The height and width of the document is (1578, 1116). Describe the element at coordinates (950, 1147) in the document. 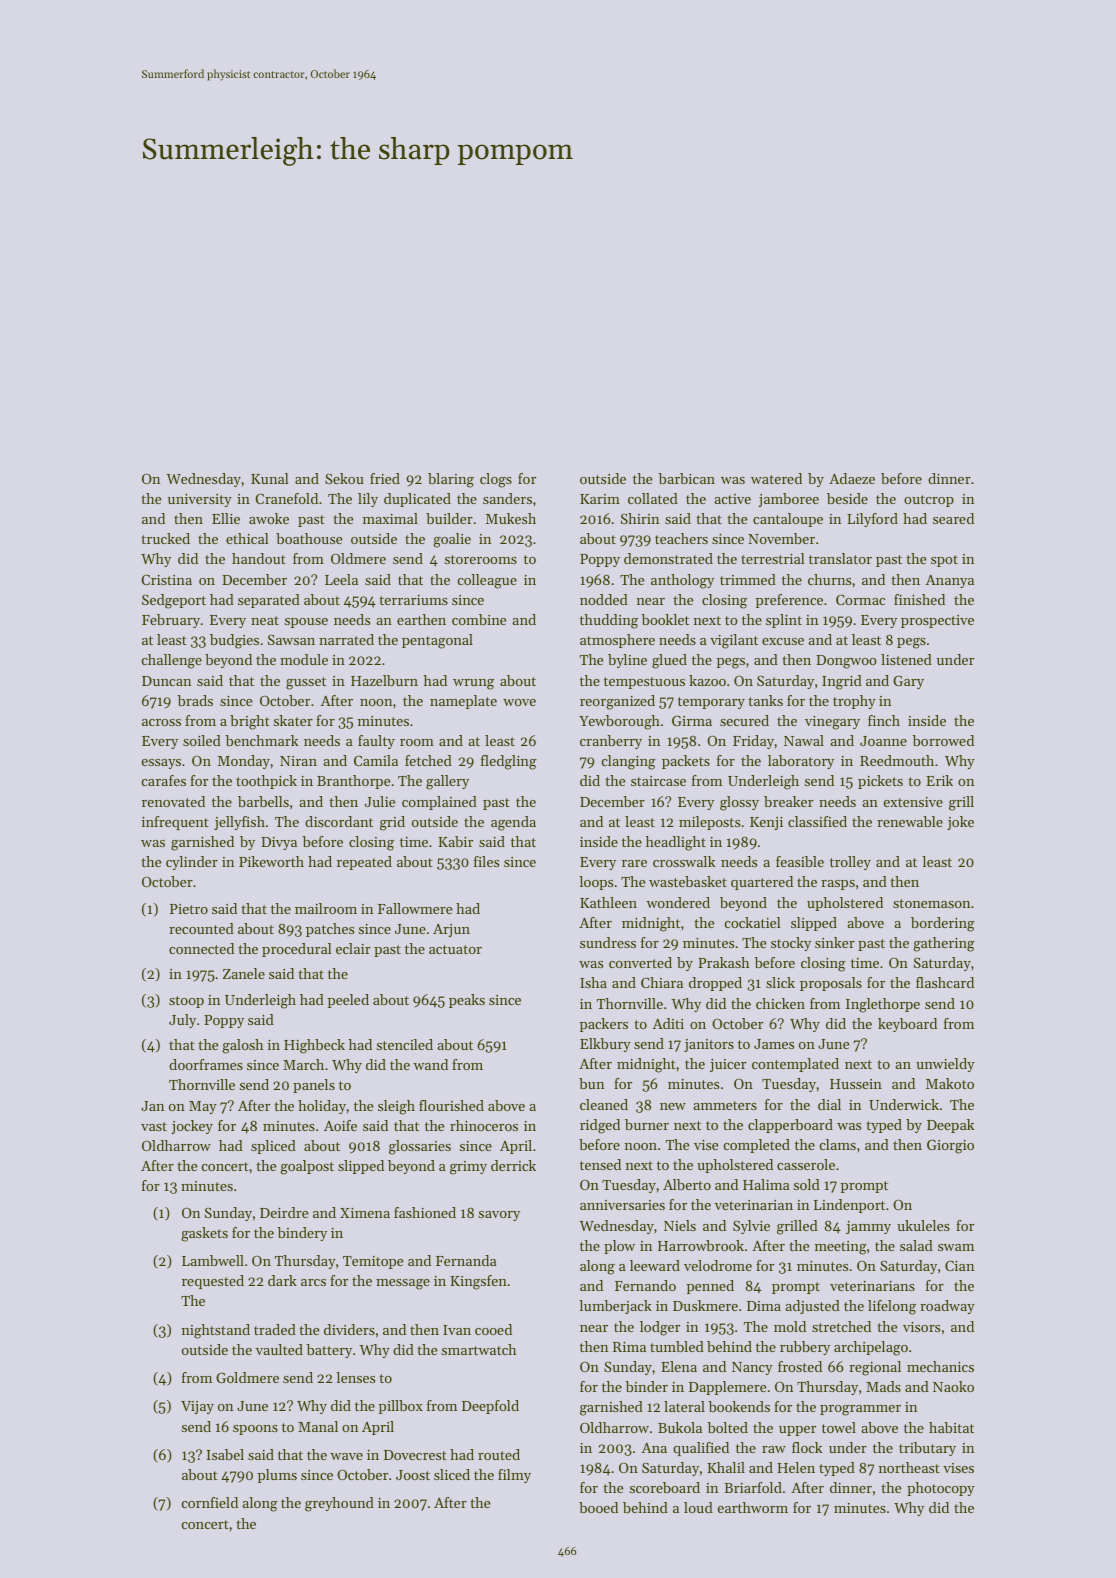

I see `Giorgio` at that location.
